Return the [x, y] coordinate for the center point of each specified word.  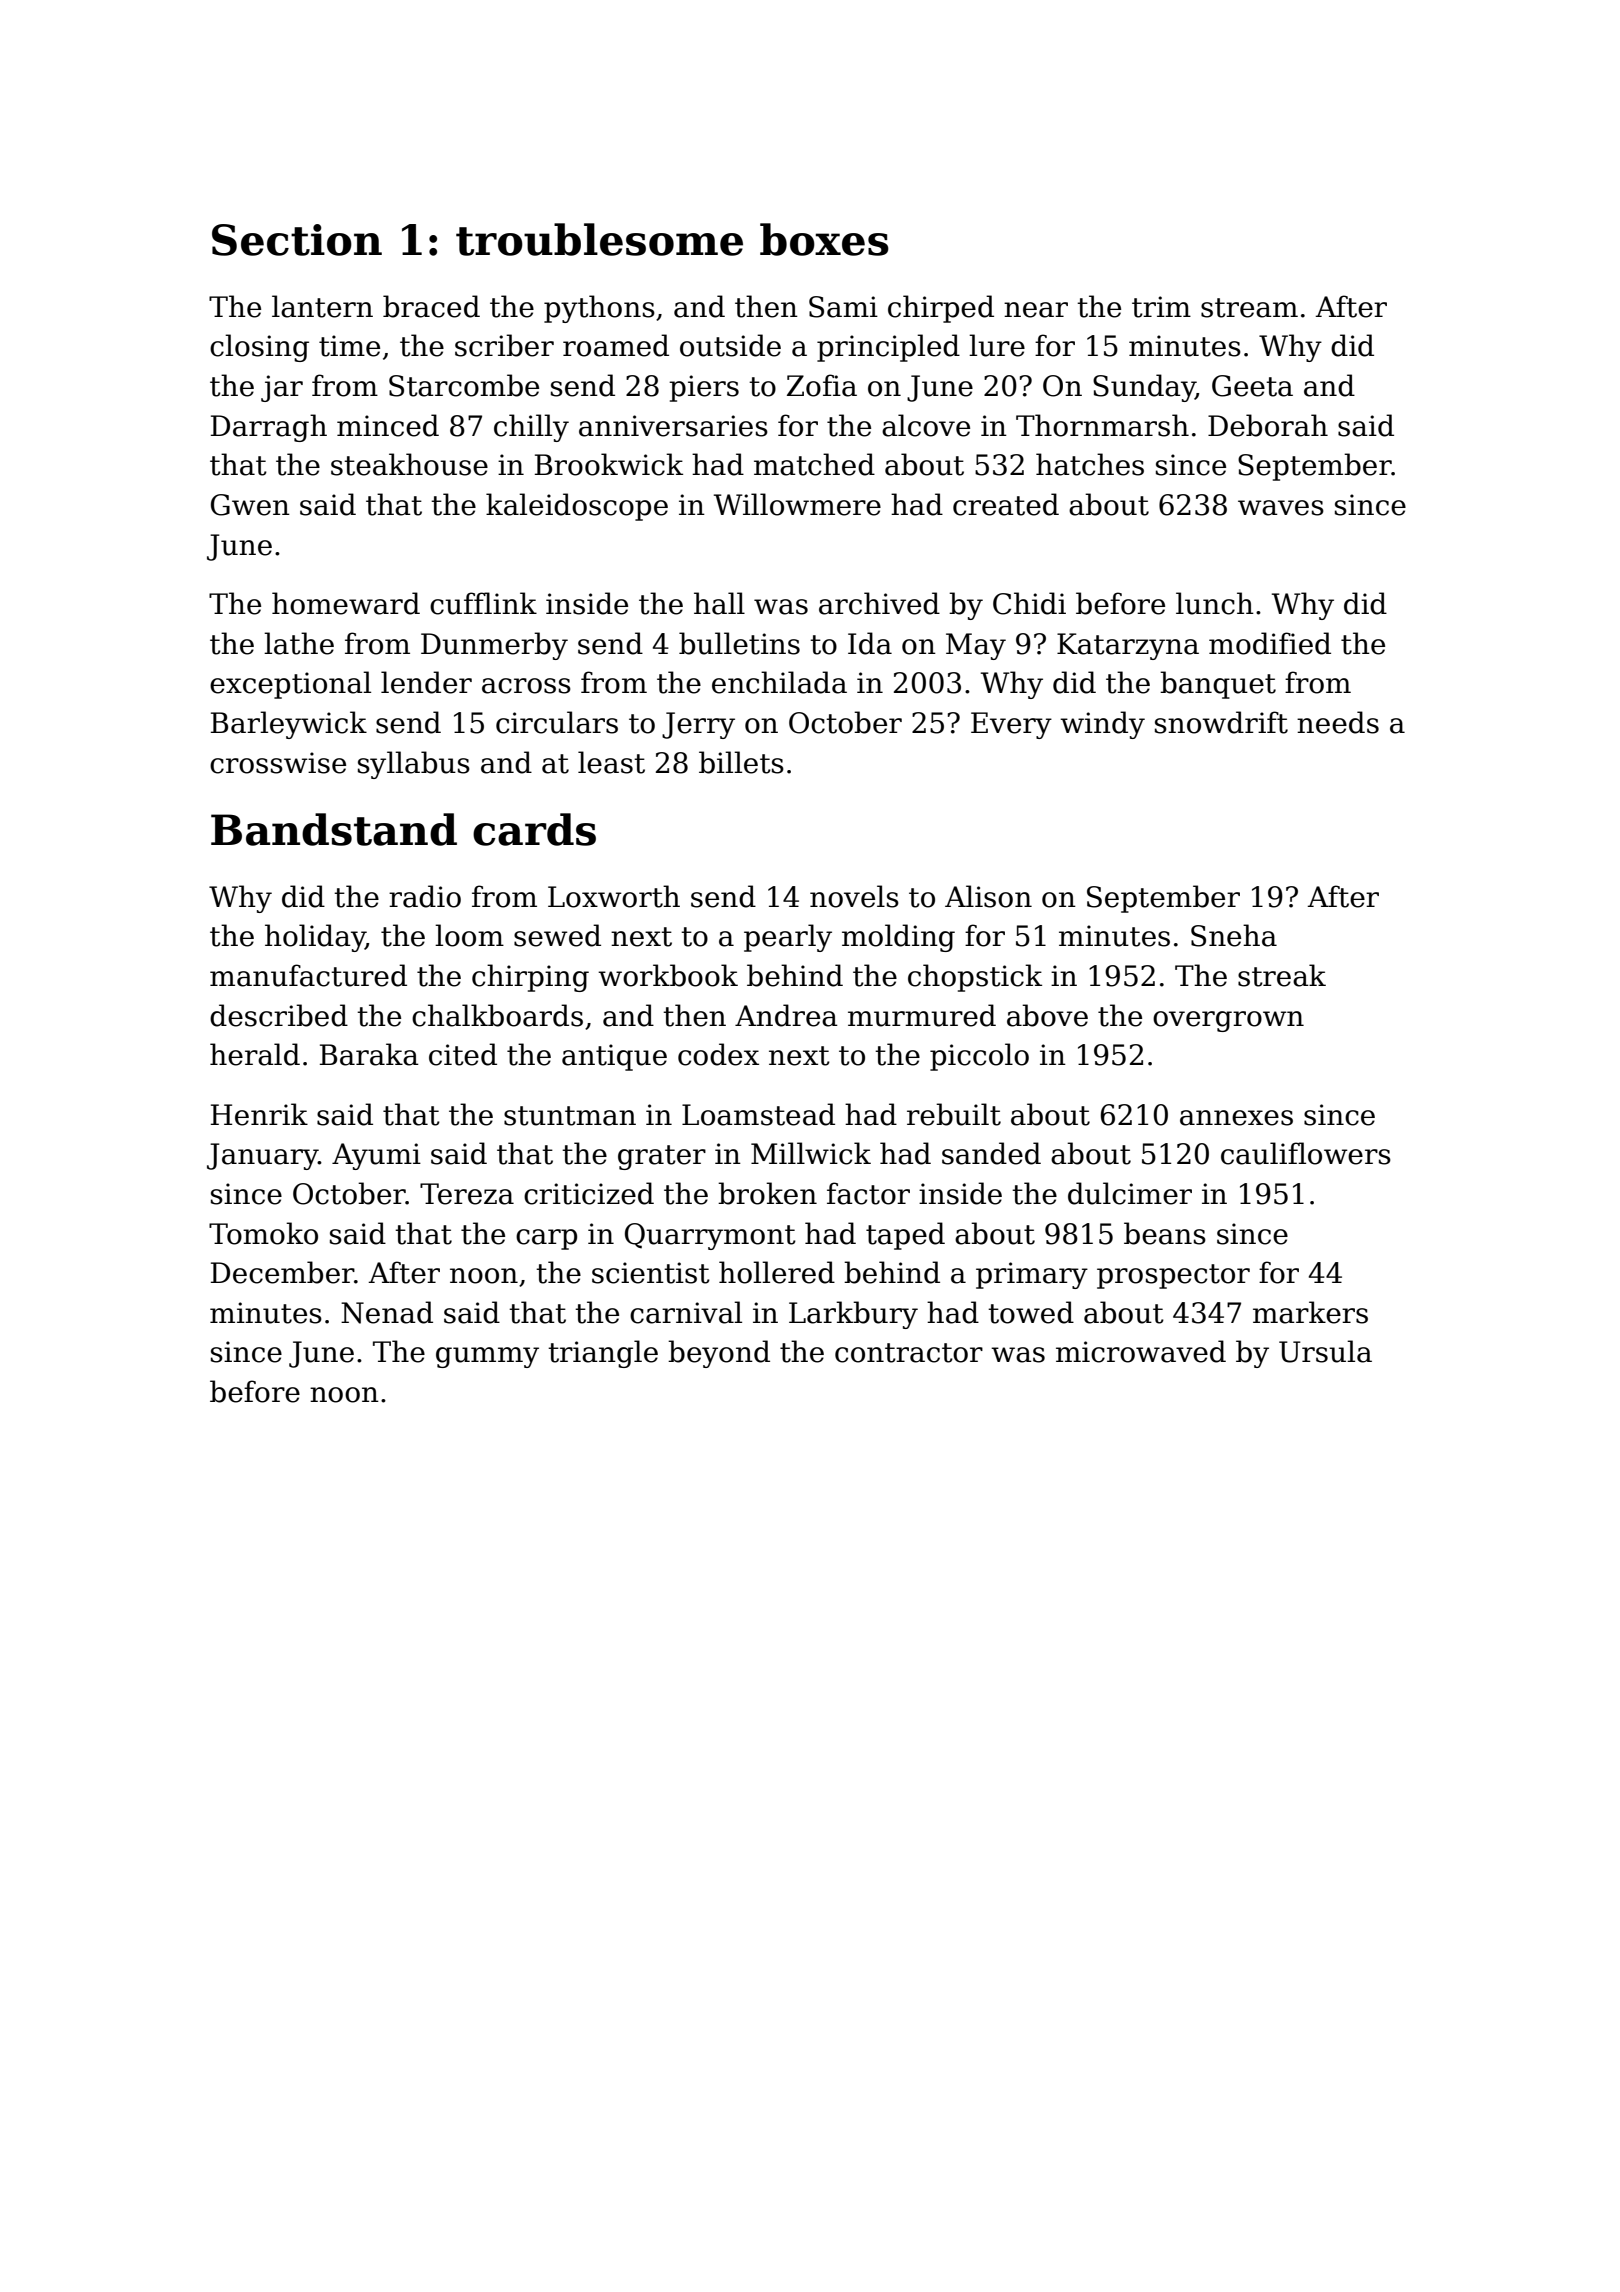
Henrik [259, 1114]
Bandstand [334, 829]
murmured [922, 1015]
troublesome [599, 239]
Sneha [1234, 935]
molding [898, 938]
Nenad [387, 1312]
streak [1282, 975]
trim [1161, 307]
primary [1032, 1275]
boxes [824, 239]
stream [1249, 308]
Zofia [822, 385]
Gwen [250, 505]
